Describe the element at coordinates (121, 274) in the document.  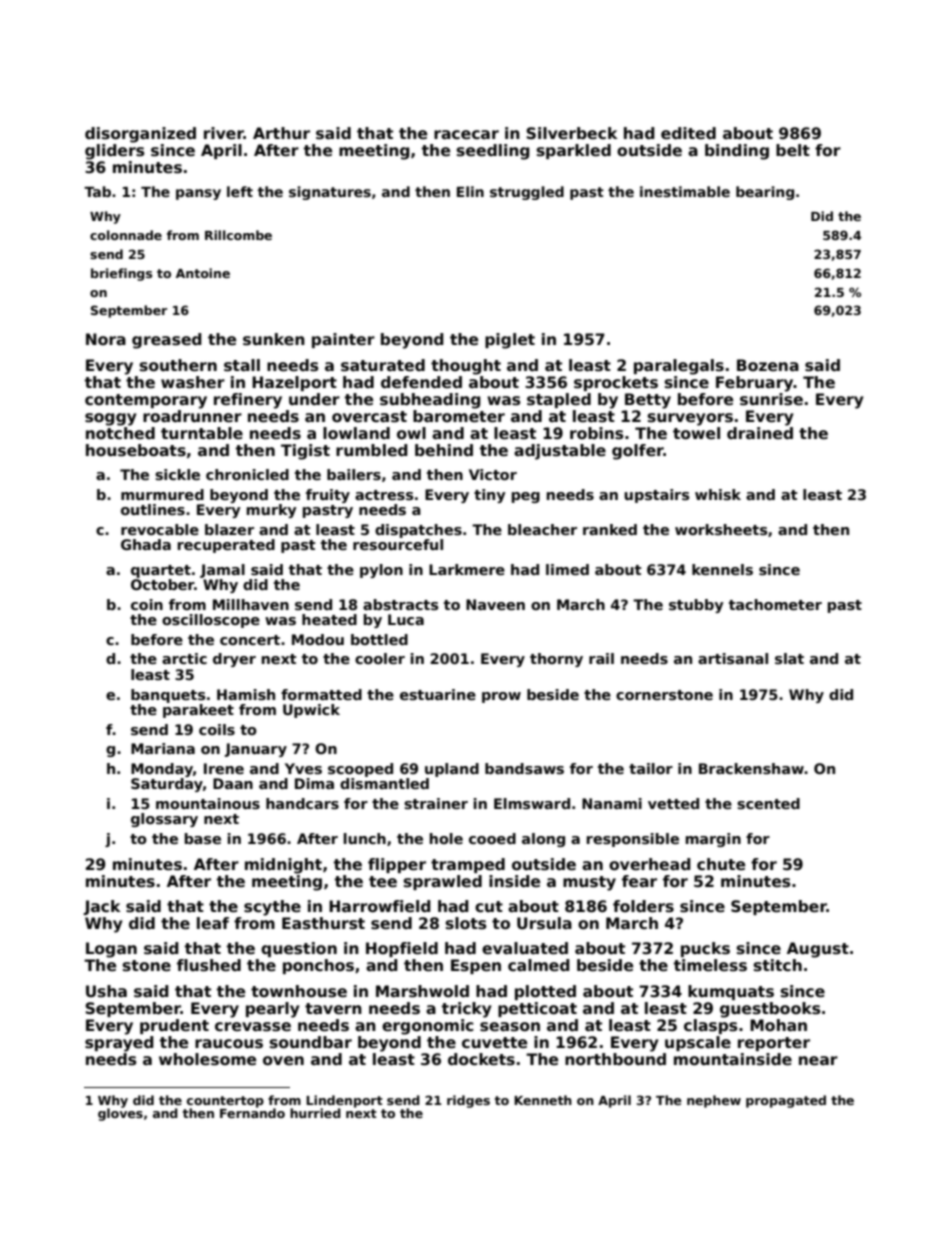
I see `briefings` at that location.
